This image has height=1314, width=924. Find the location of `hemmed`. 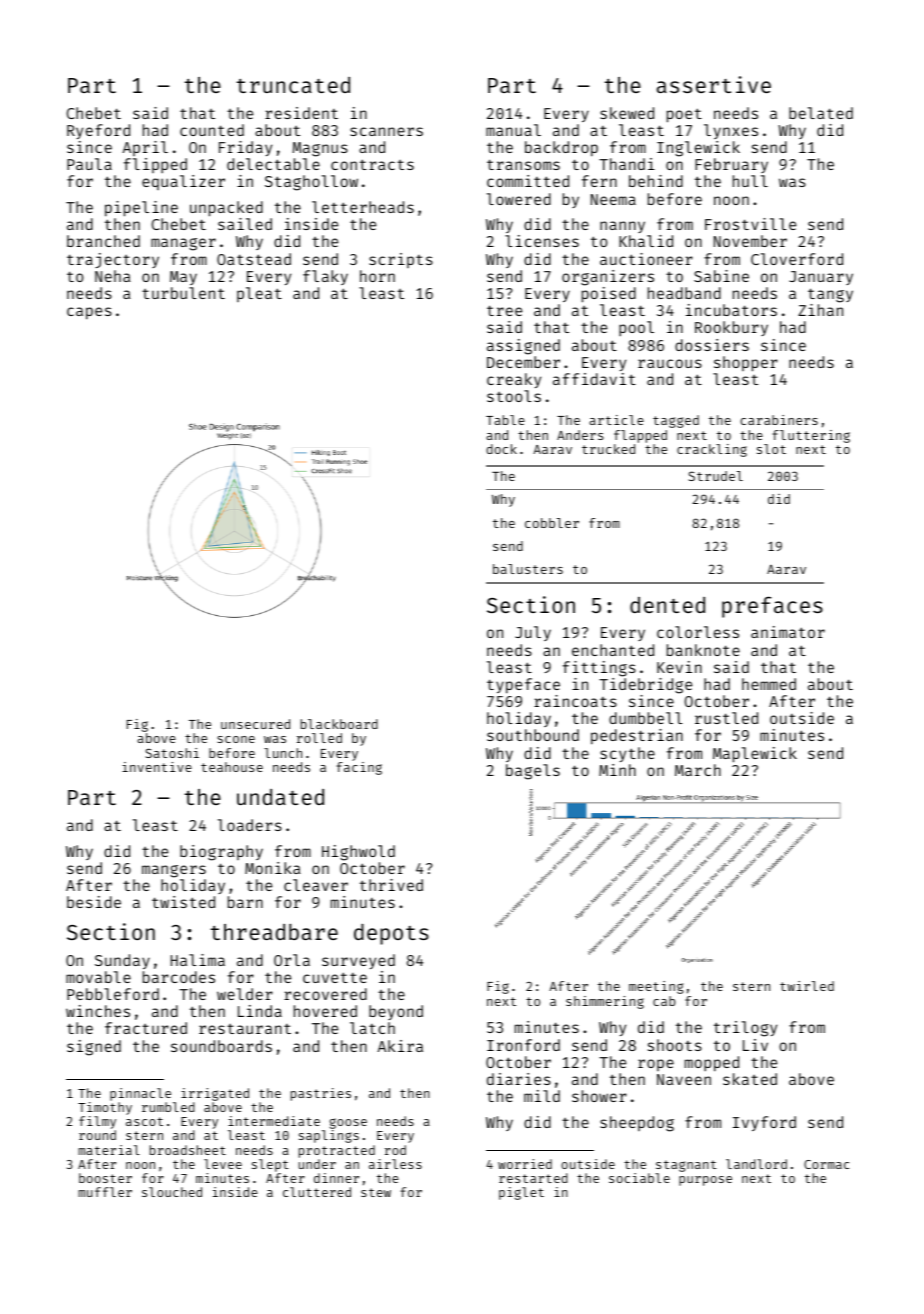

hemmed is located at coordinates (769, 684).
